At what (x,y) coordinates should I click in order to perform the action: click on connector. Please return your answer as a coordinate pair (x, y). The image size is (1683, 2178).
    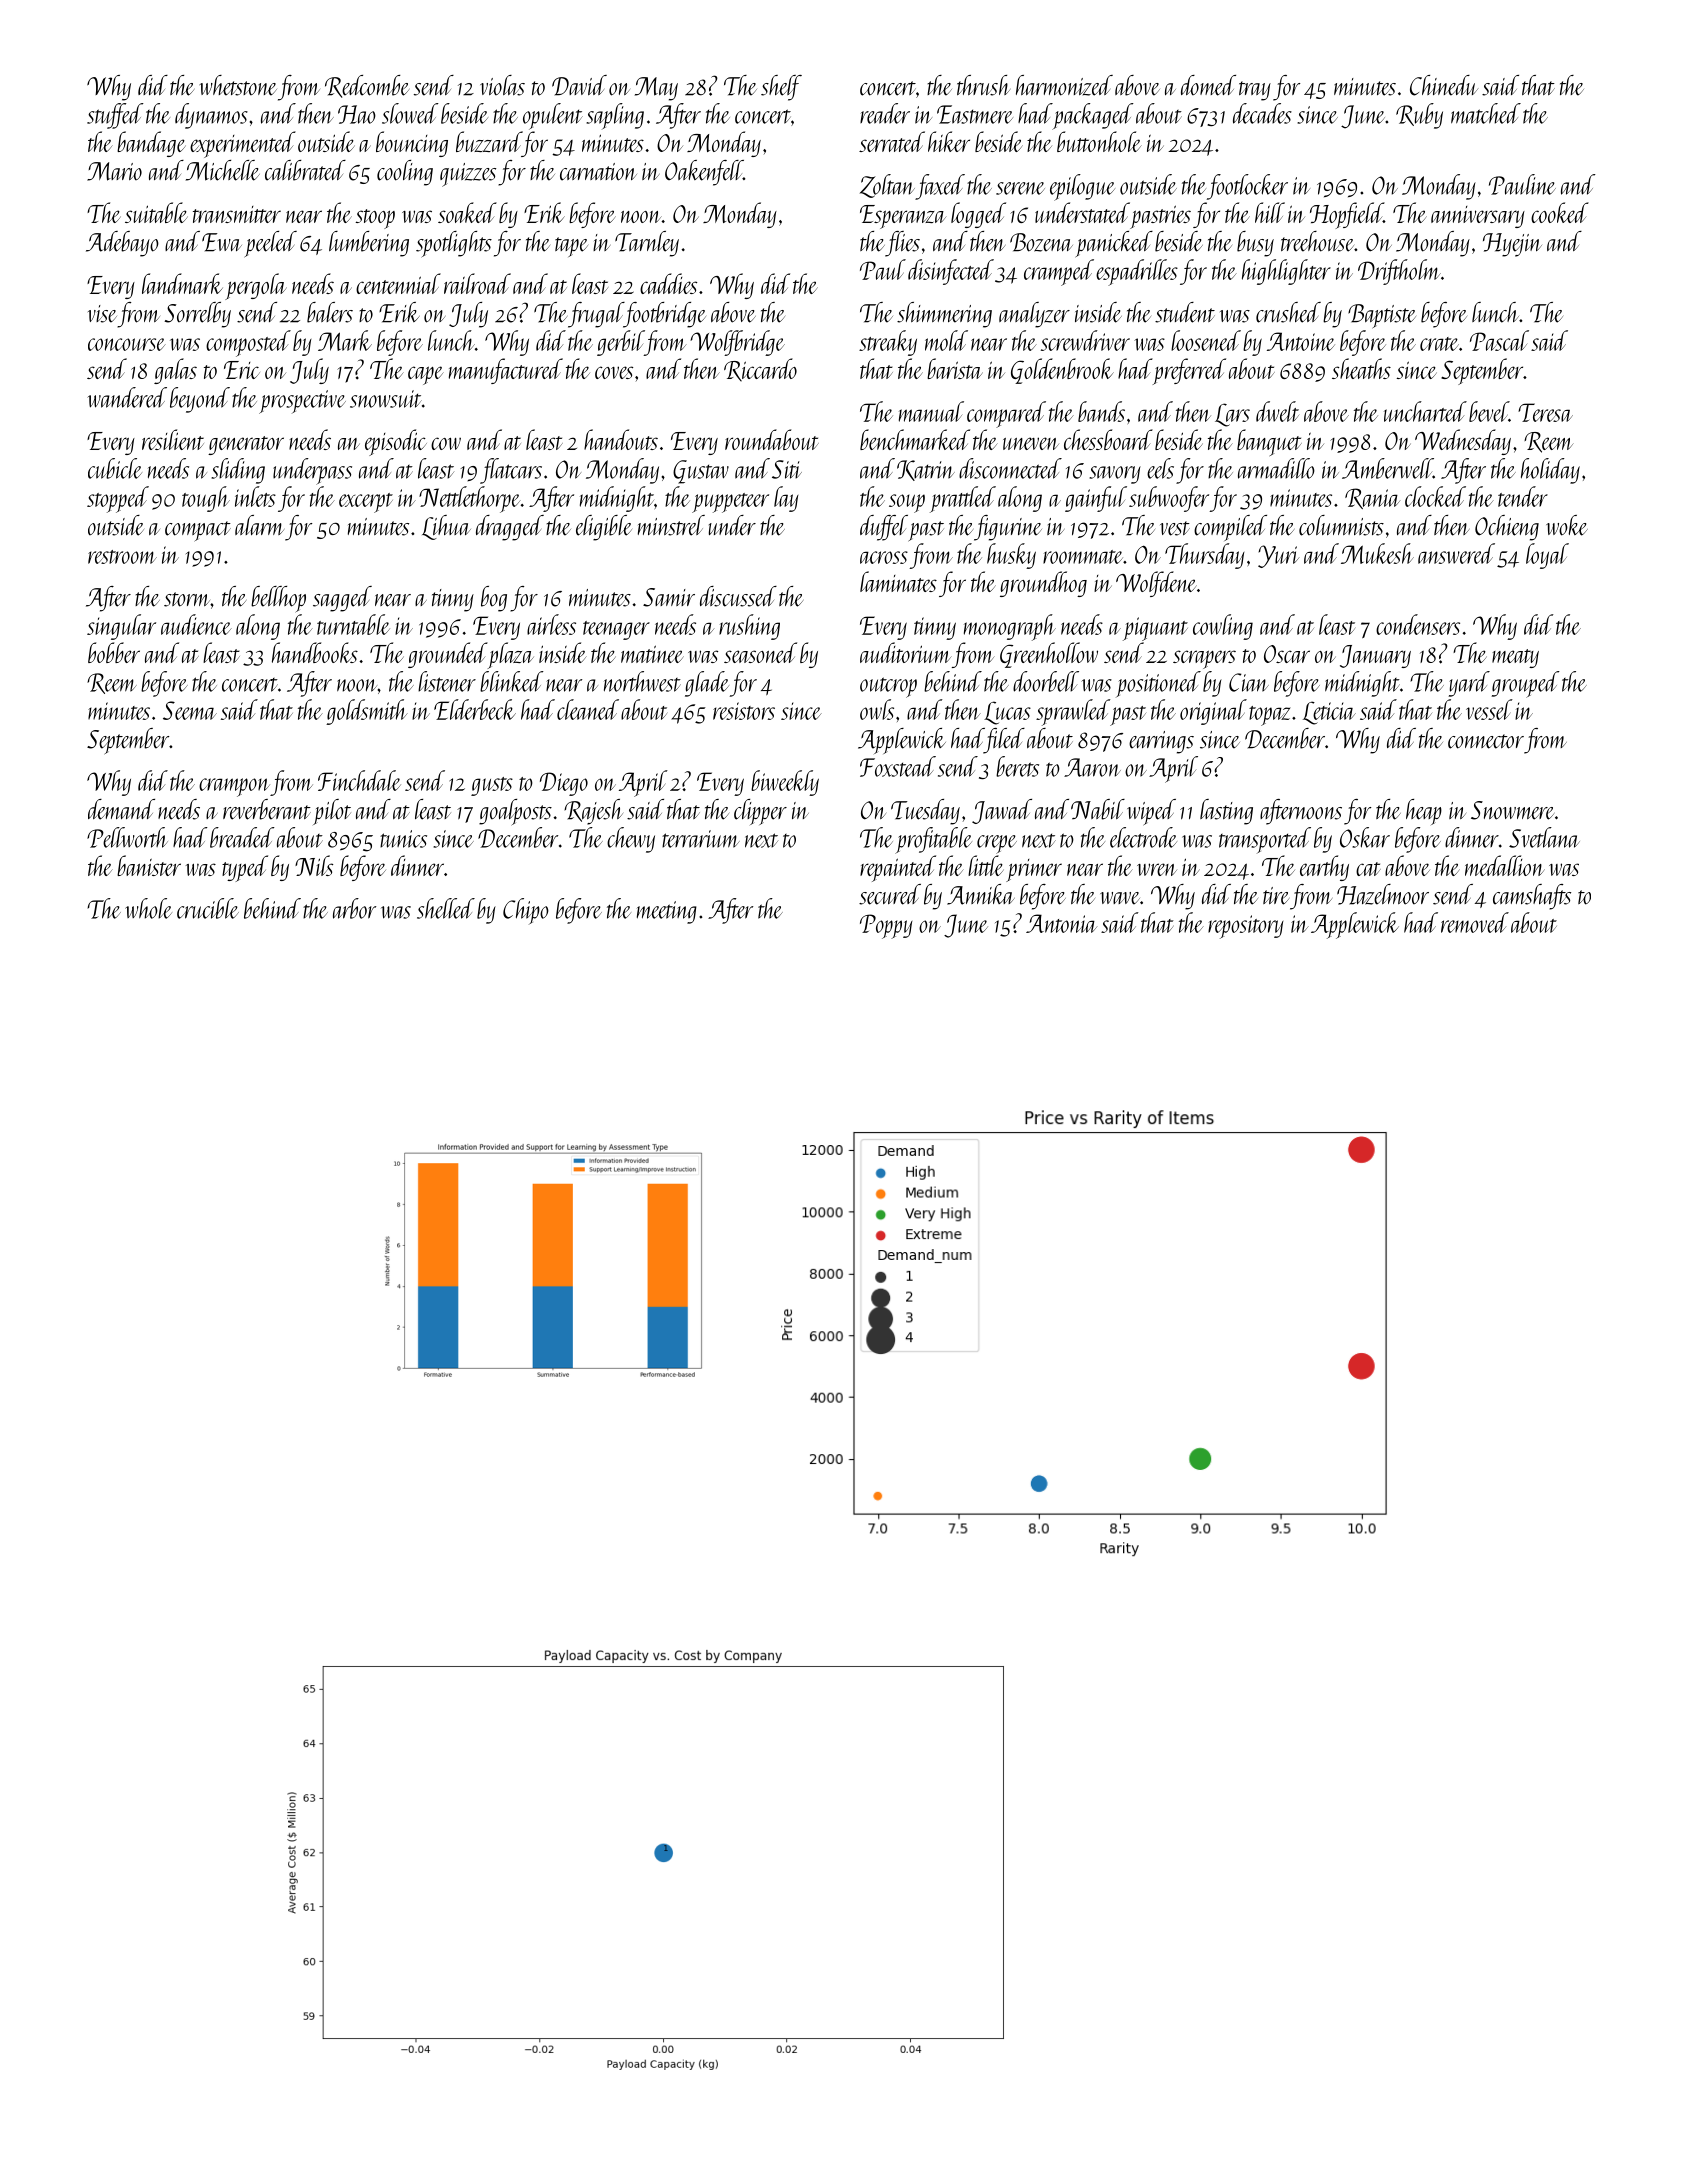
    Looking at the image, I should click on (1486, 741).
